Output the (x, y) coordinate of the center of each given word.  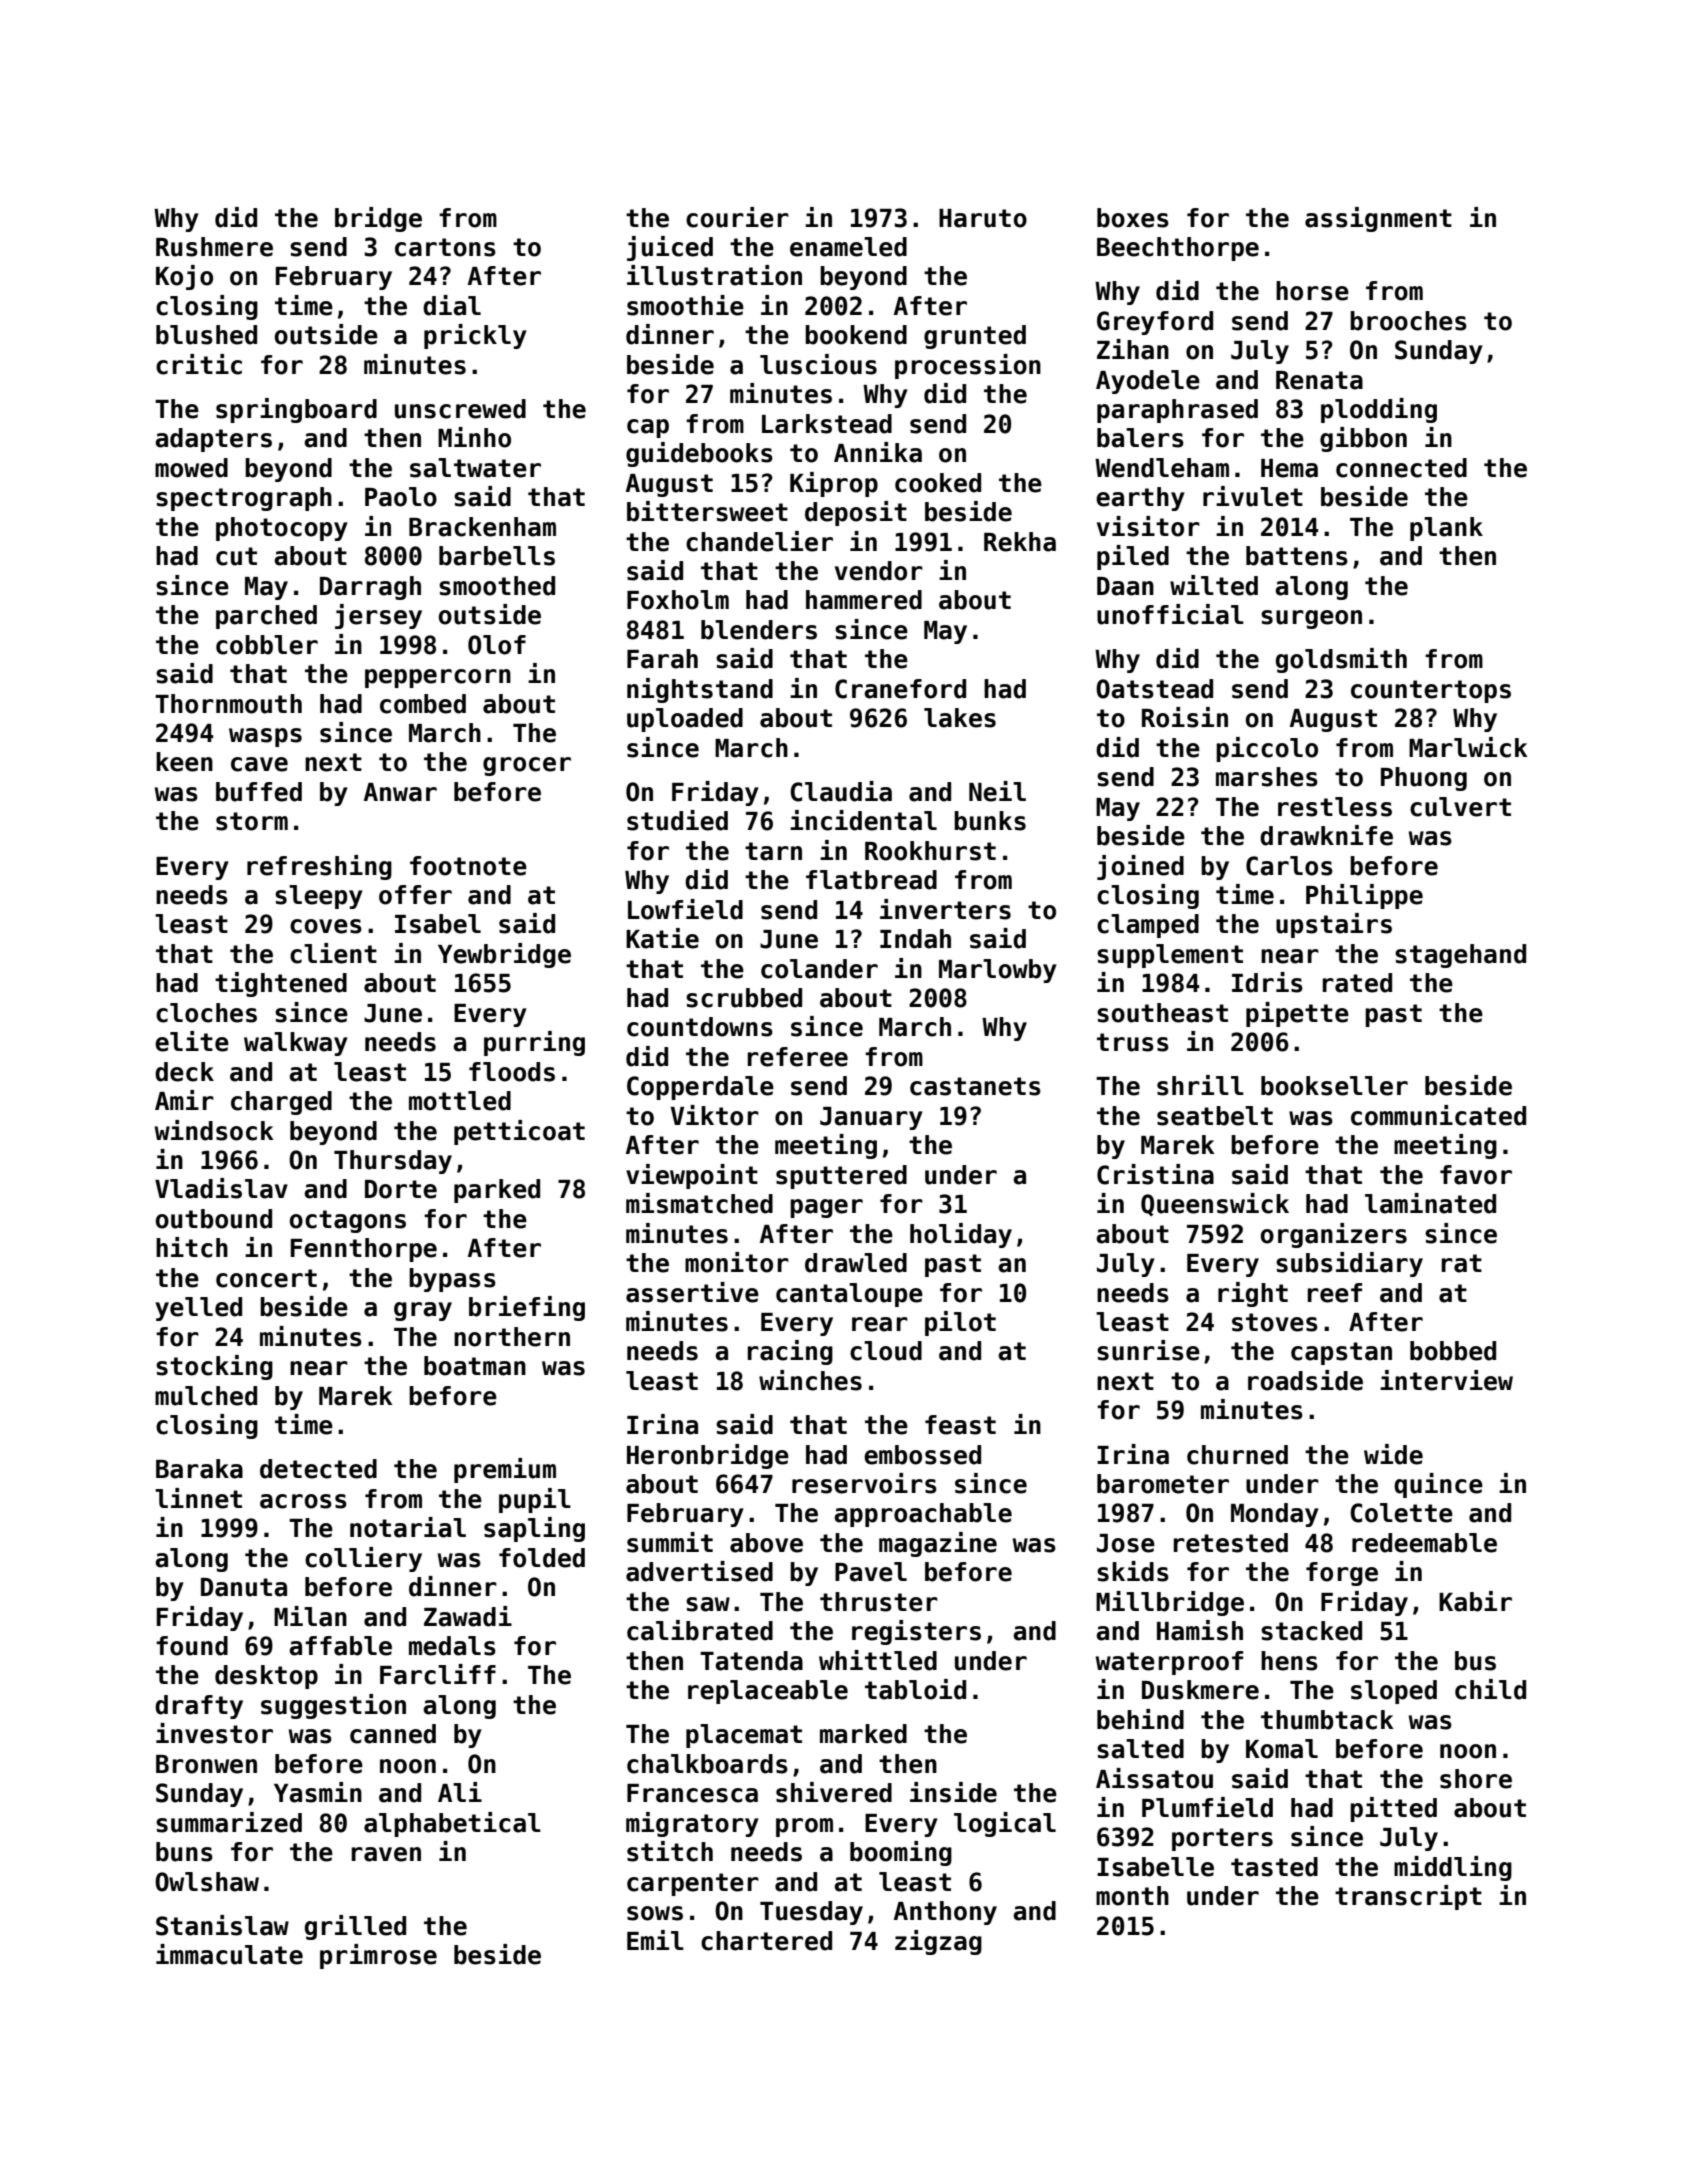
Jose (1126, 1543)
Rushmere (214, 247)
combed (423, 704)
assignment (1378, 219)
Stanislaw (222, 1925)
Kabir (1475, 1601)
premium (505, 1470)
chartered (766, 1941)
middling (1453, 1868)
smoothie (685, 305)
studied (677, 820)
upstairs (1334, 925)
